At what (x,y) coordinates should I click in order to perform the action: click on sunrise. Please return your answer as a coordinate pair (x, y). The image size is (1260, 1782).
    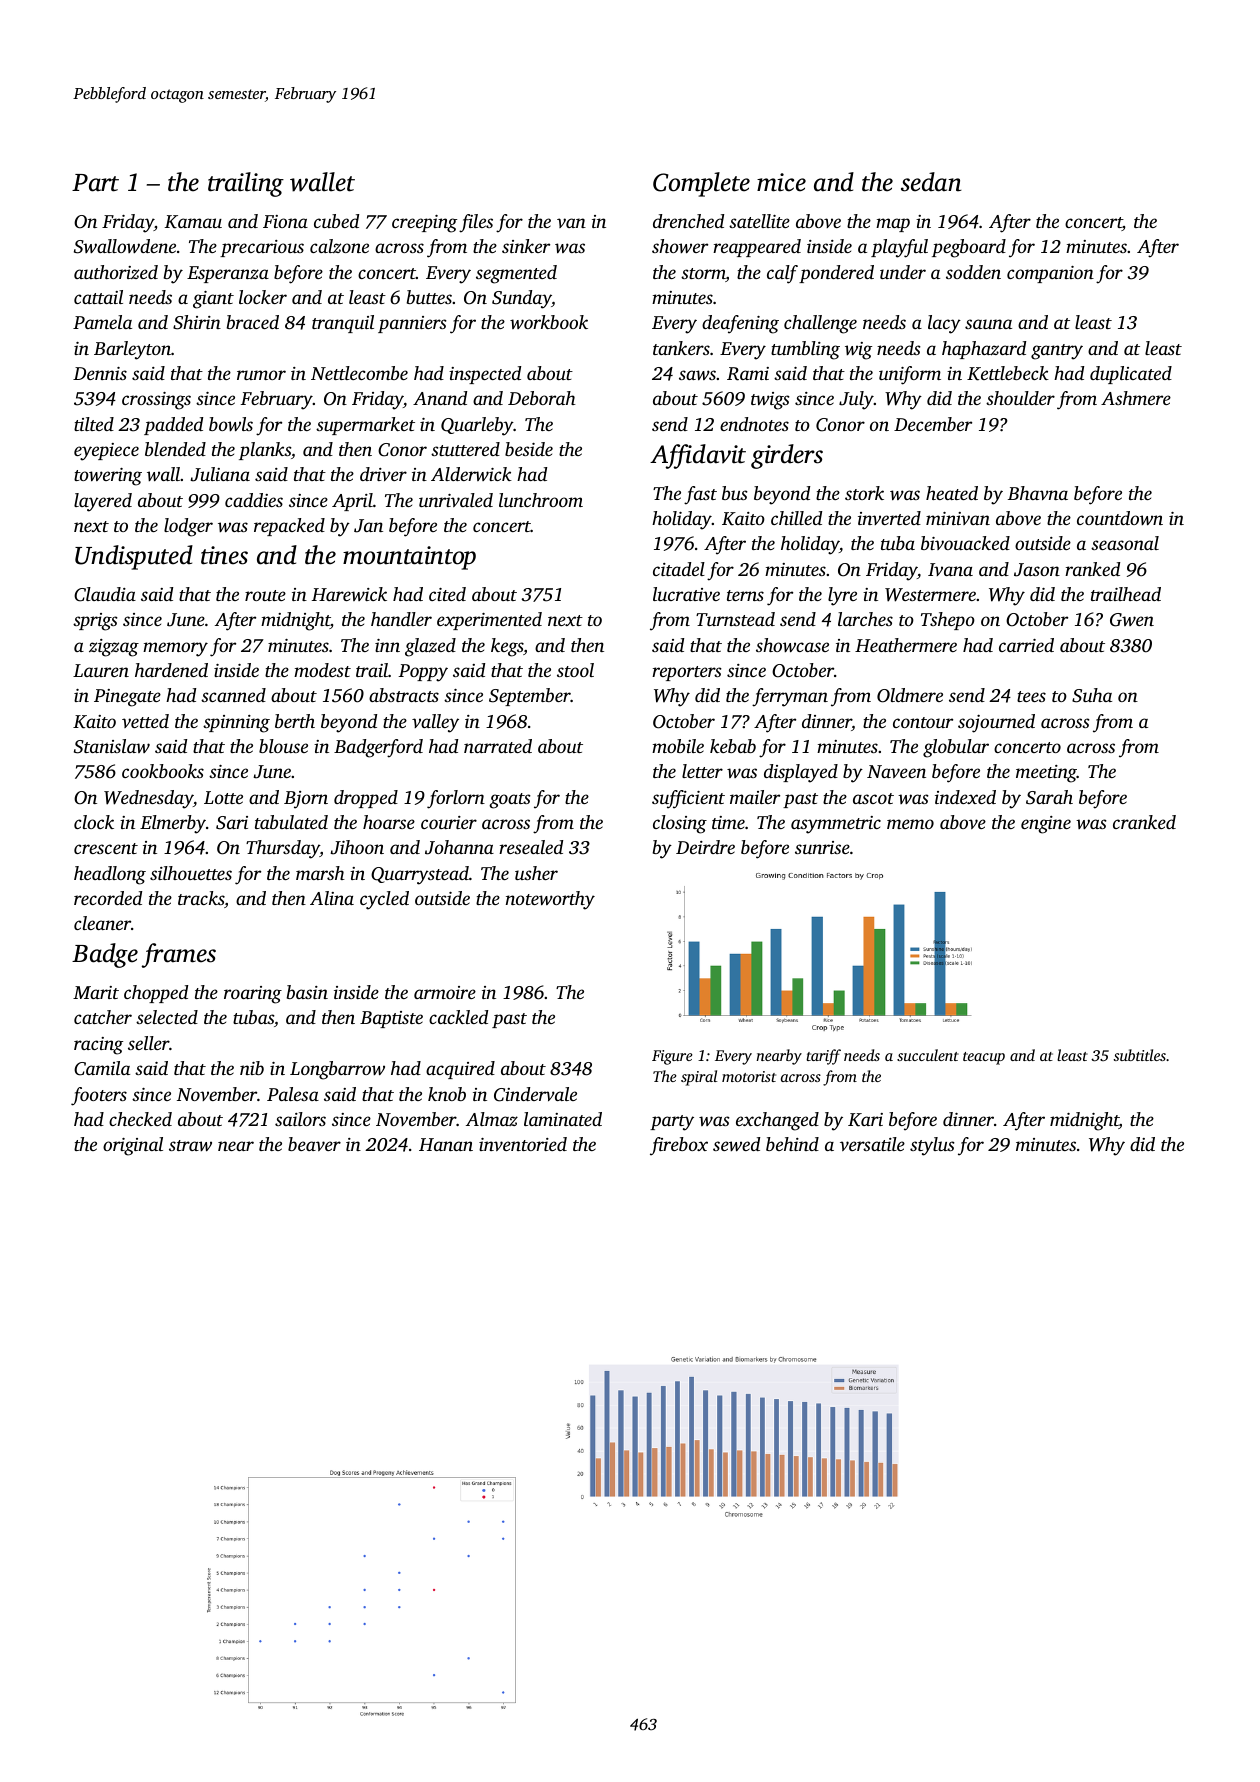
    Looking at the image, I should click on (822, 847).
